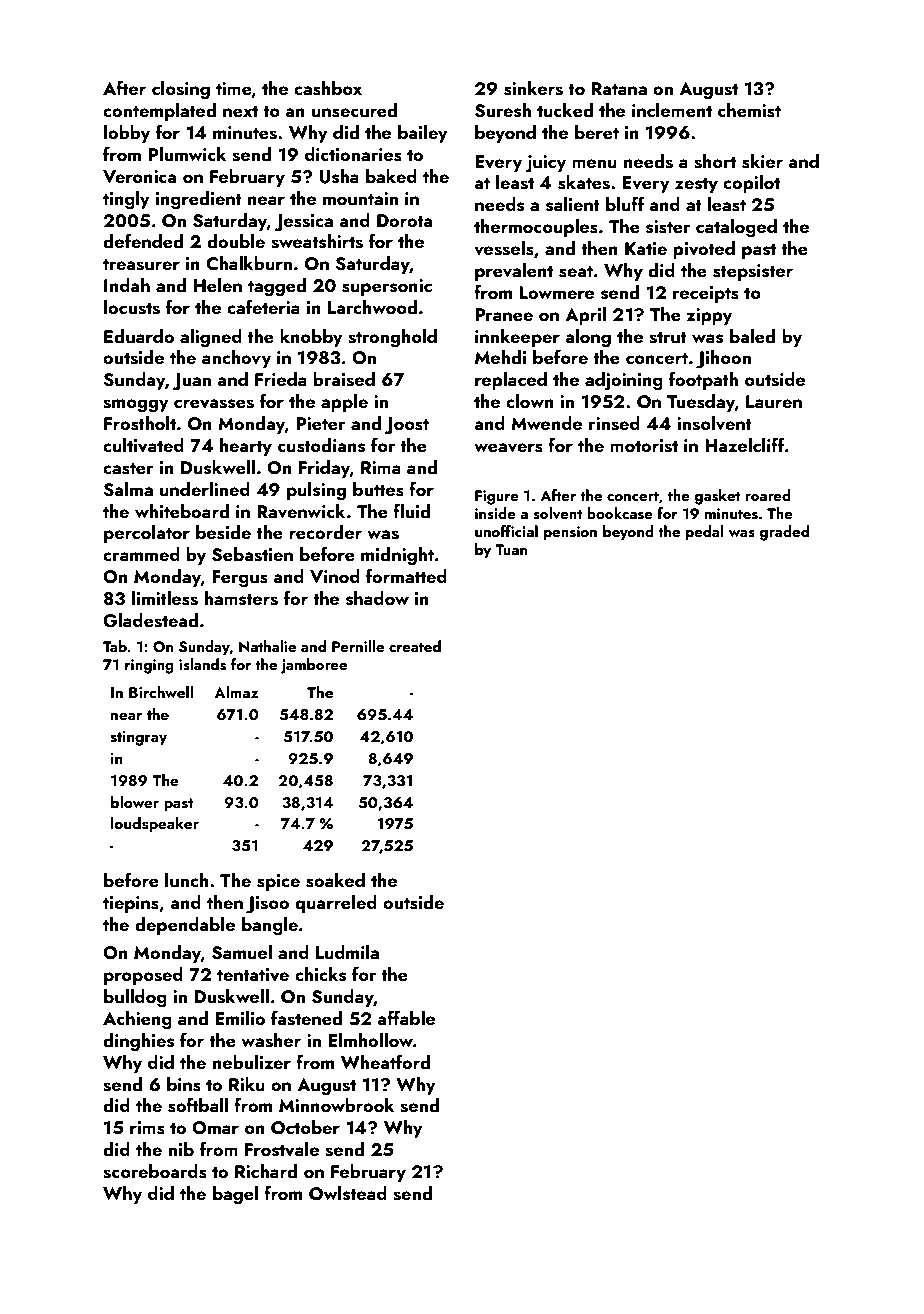 The height and width of the screenshot is (1314, 924). What do you see at coordinates (745, 444) in the screenshot?
I see `Hazelcliff` at bounding box center [745, 444].
